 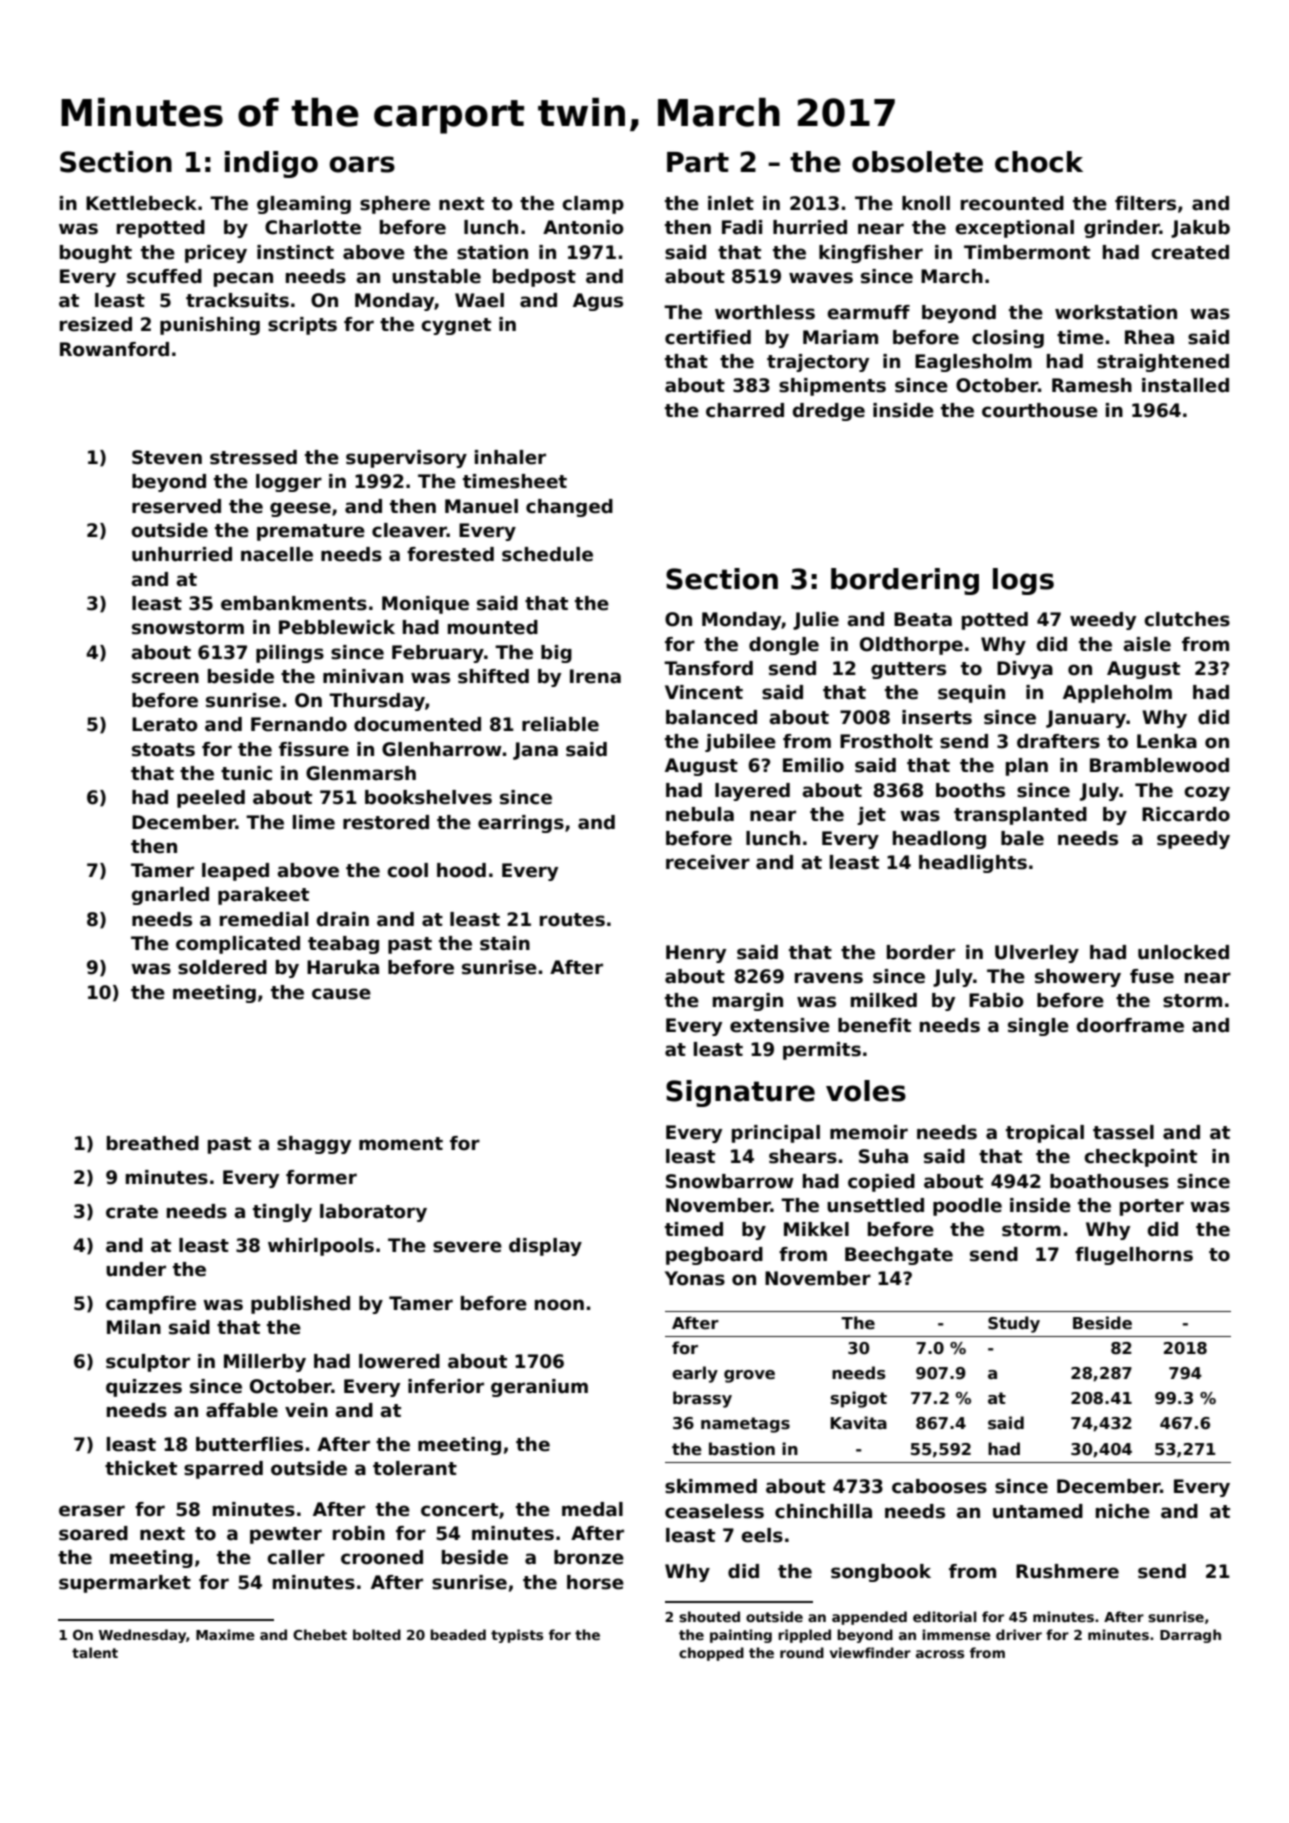 I want to click on speedy, so click(x=1193, y=840).
